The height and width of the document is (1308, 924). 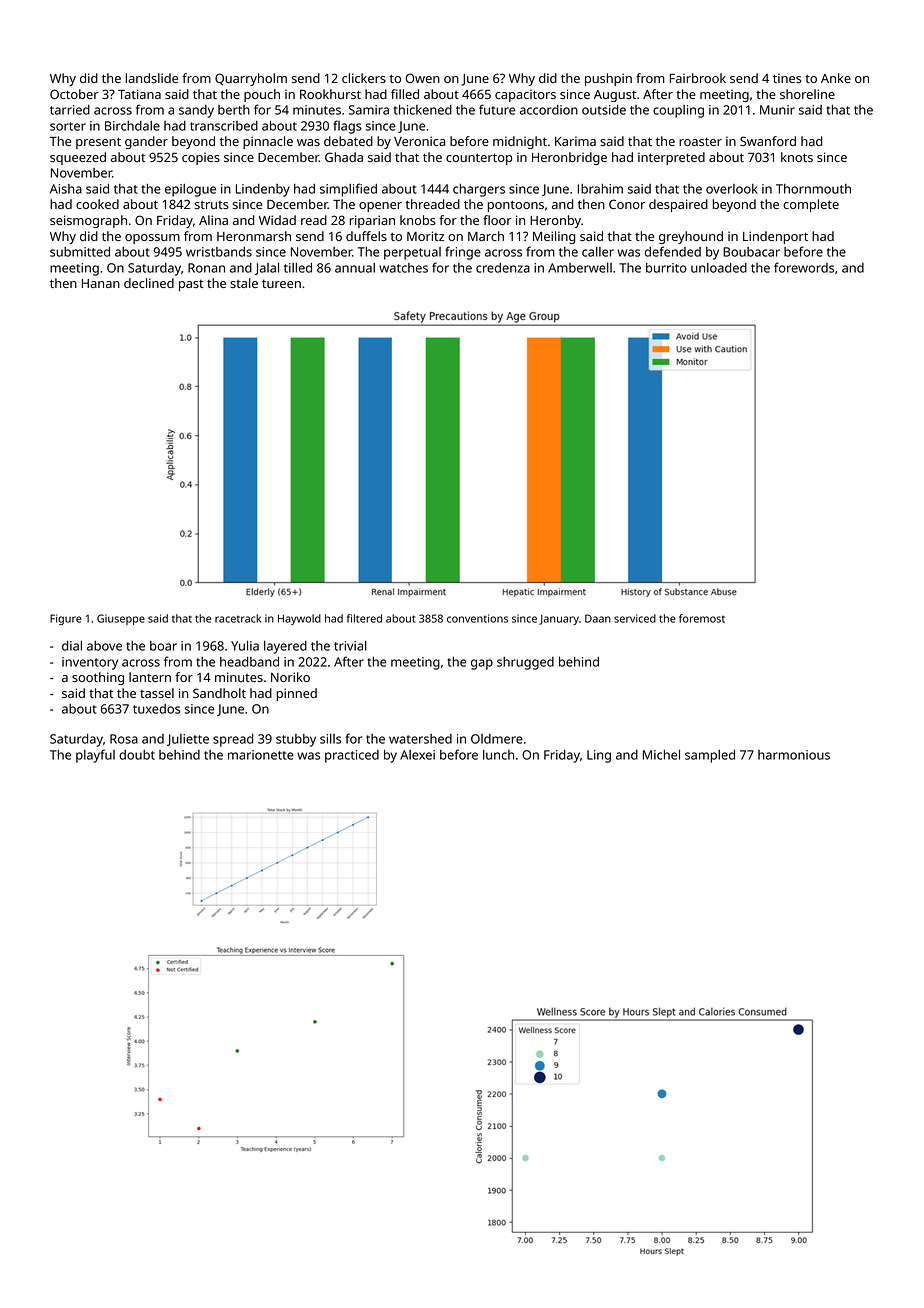 What do you see at coordinates (191, 285) in the document?
I see `past` at bounding box center [191, 285].
